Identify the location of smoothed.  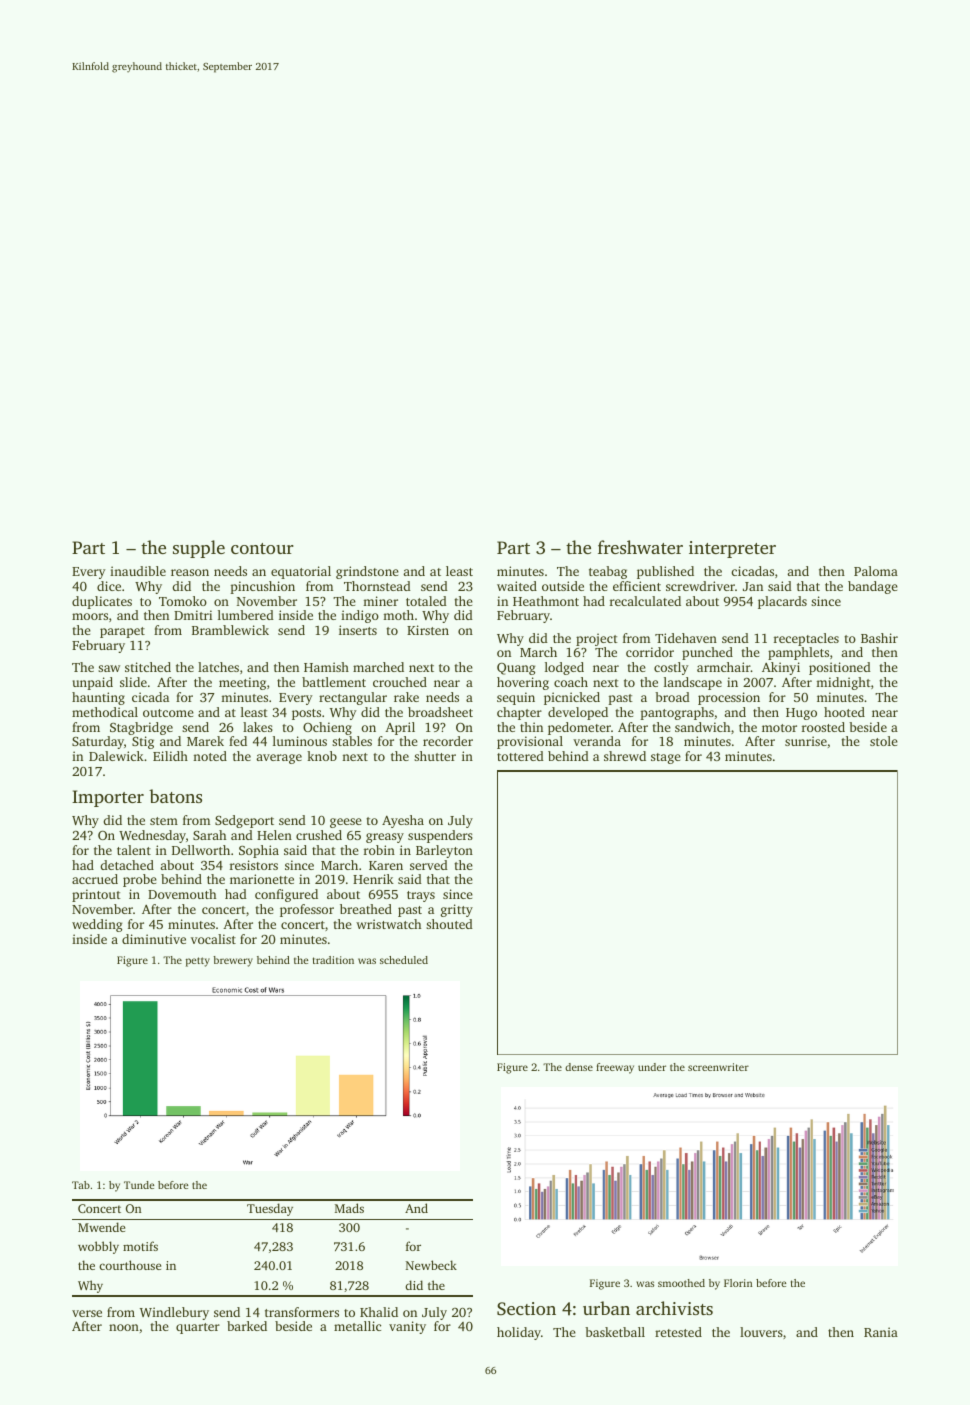
(681, 1283).
